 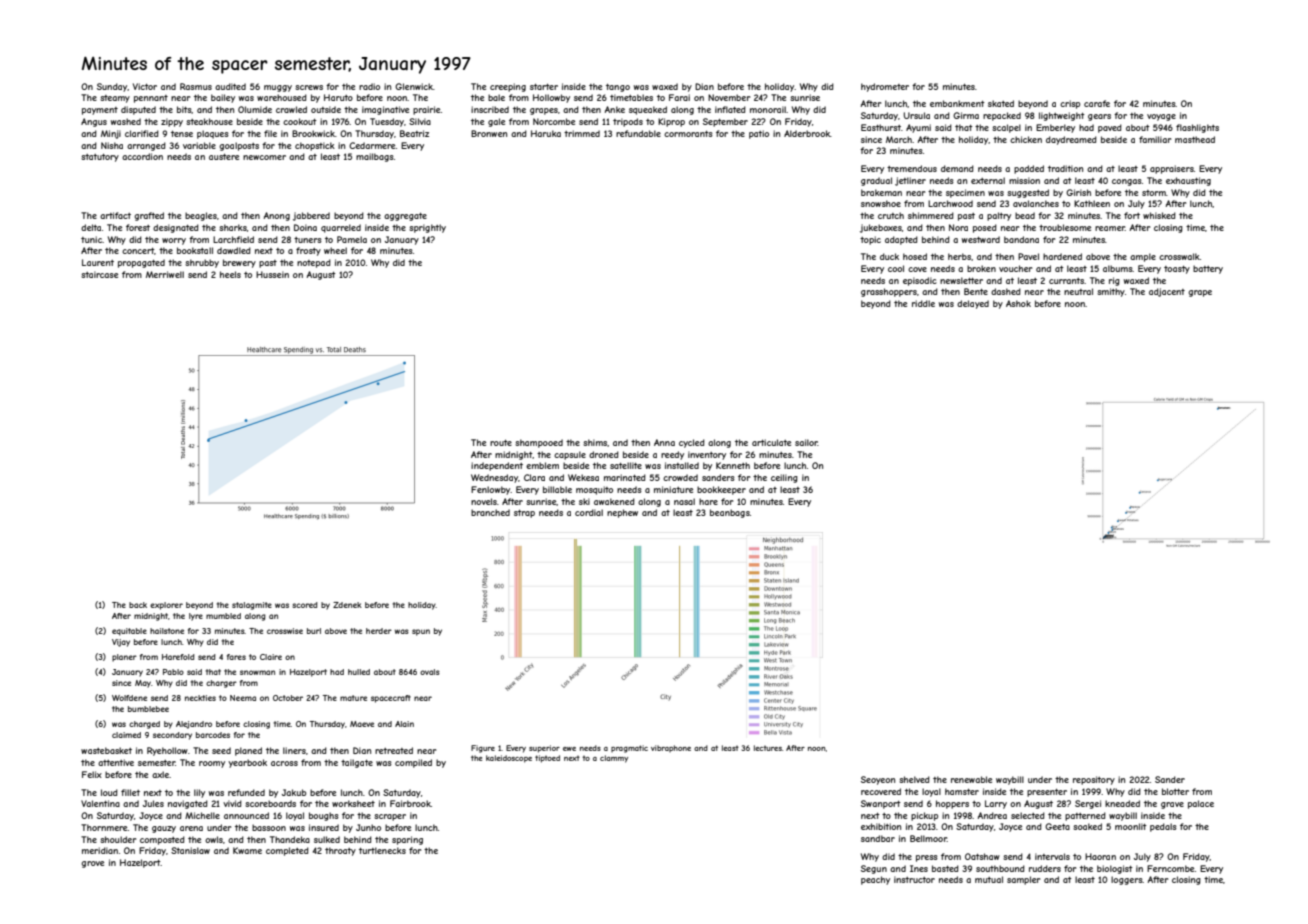 I want to click on accordion, so click(x=142, y=156).
